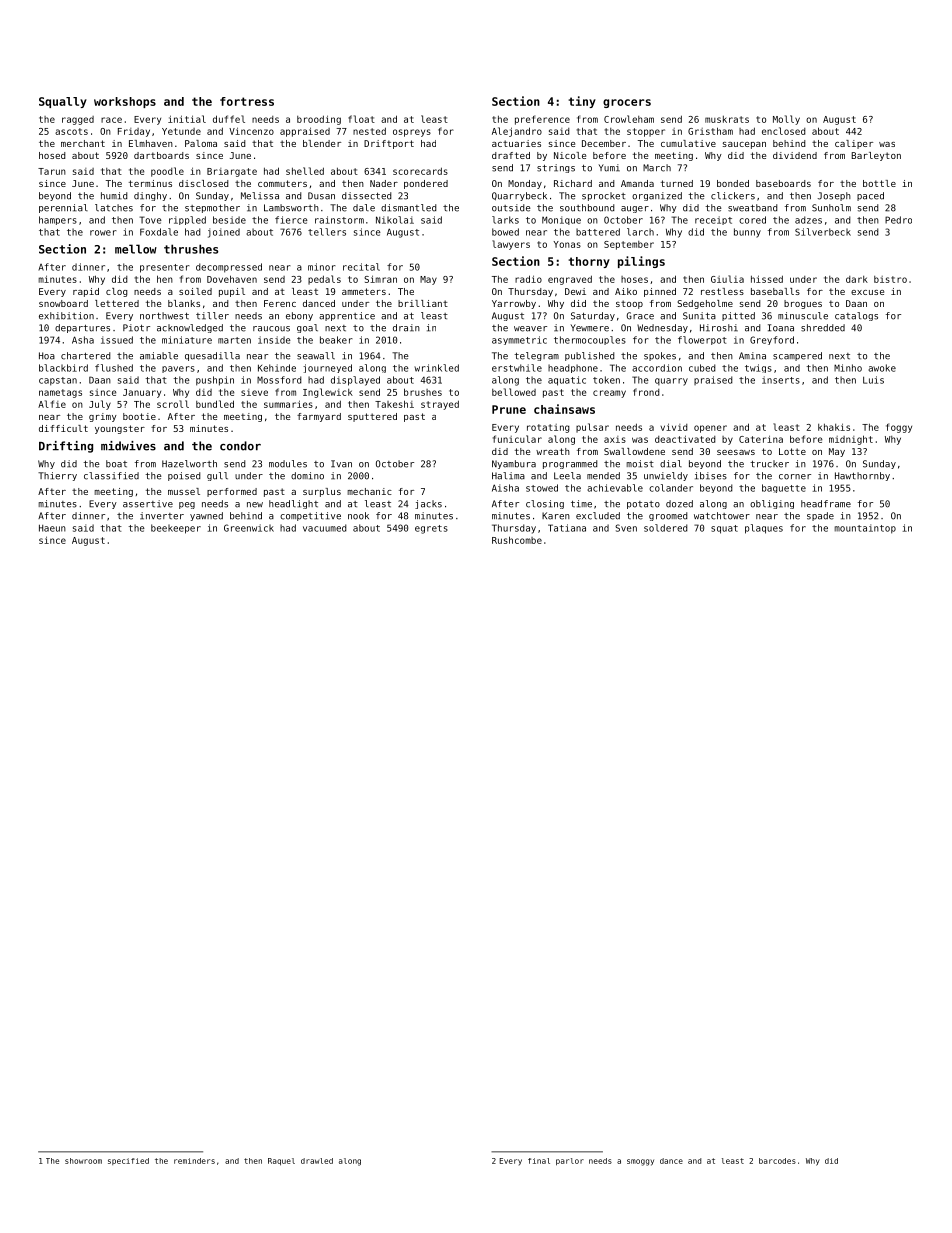 This document has height=1233, width=952. What do you see at coordinates (83, 1161) in the document?
I see `showroom` at bounding box center [83, 1161].
